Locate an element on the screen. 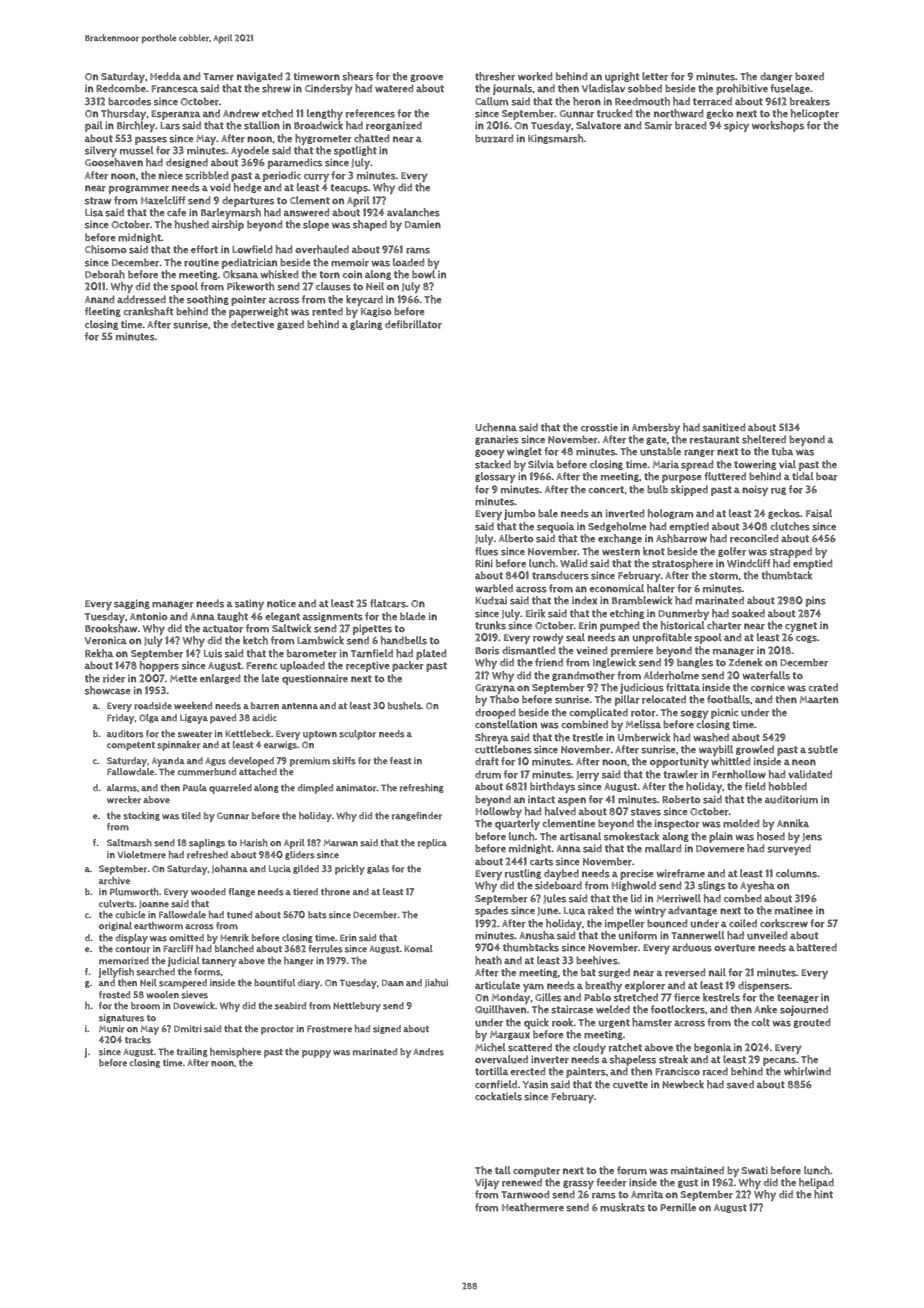  sanitized is located at coordinates (724, 427).
